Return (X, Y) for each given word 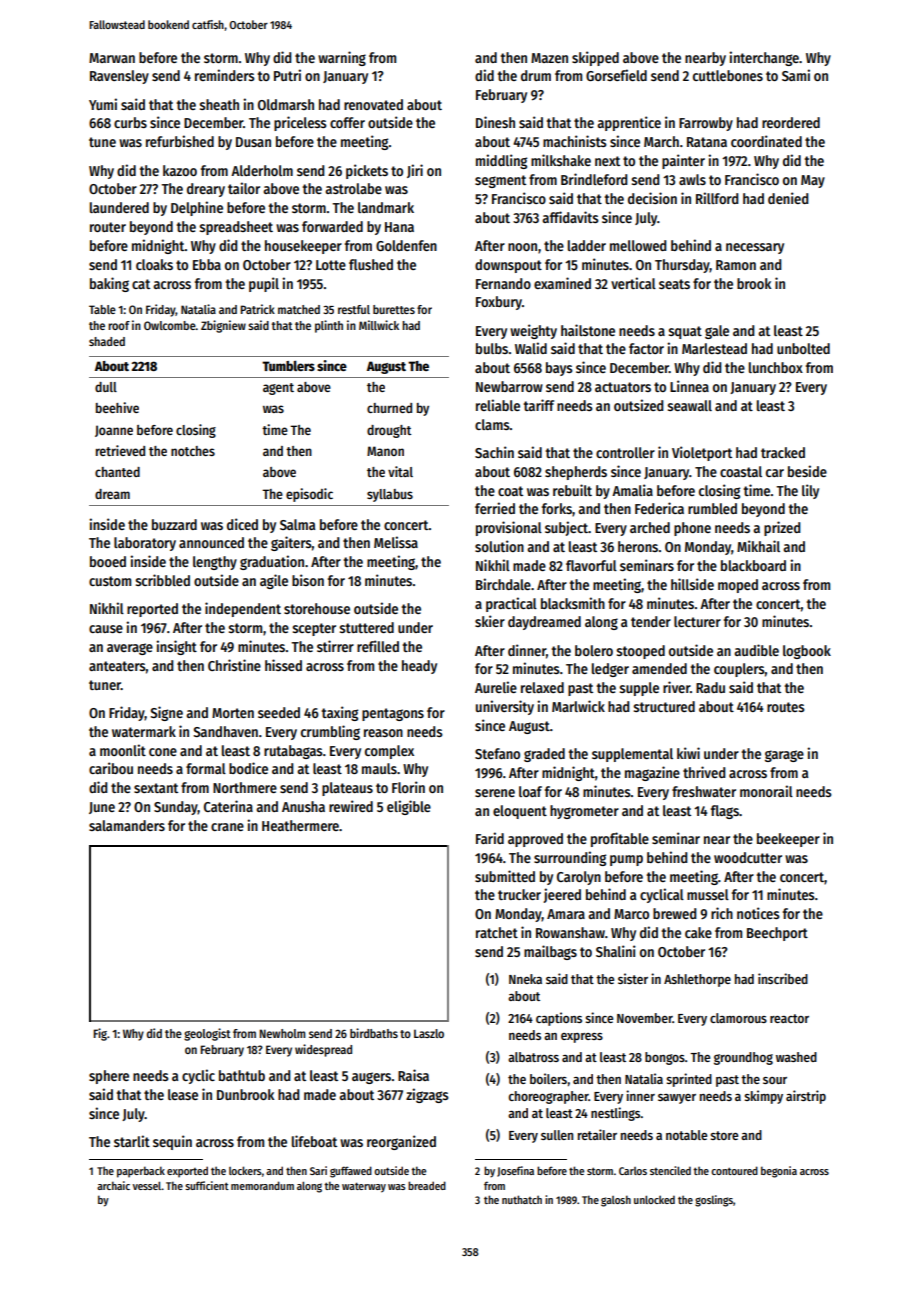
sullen (557, 1135)
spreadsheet (236, 228)
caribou (111, 768)
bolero (594, 650)
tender (651, 621)
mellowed (638, 245)
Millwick (379, 325)
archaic (113, 1185)
